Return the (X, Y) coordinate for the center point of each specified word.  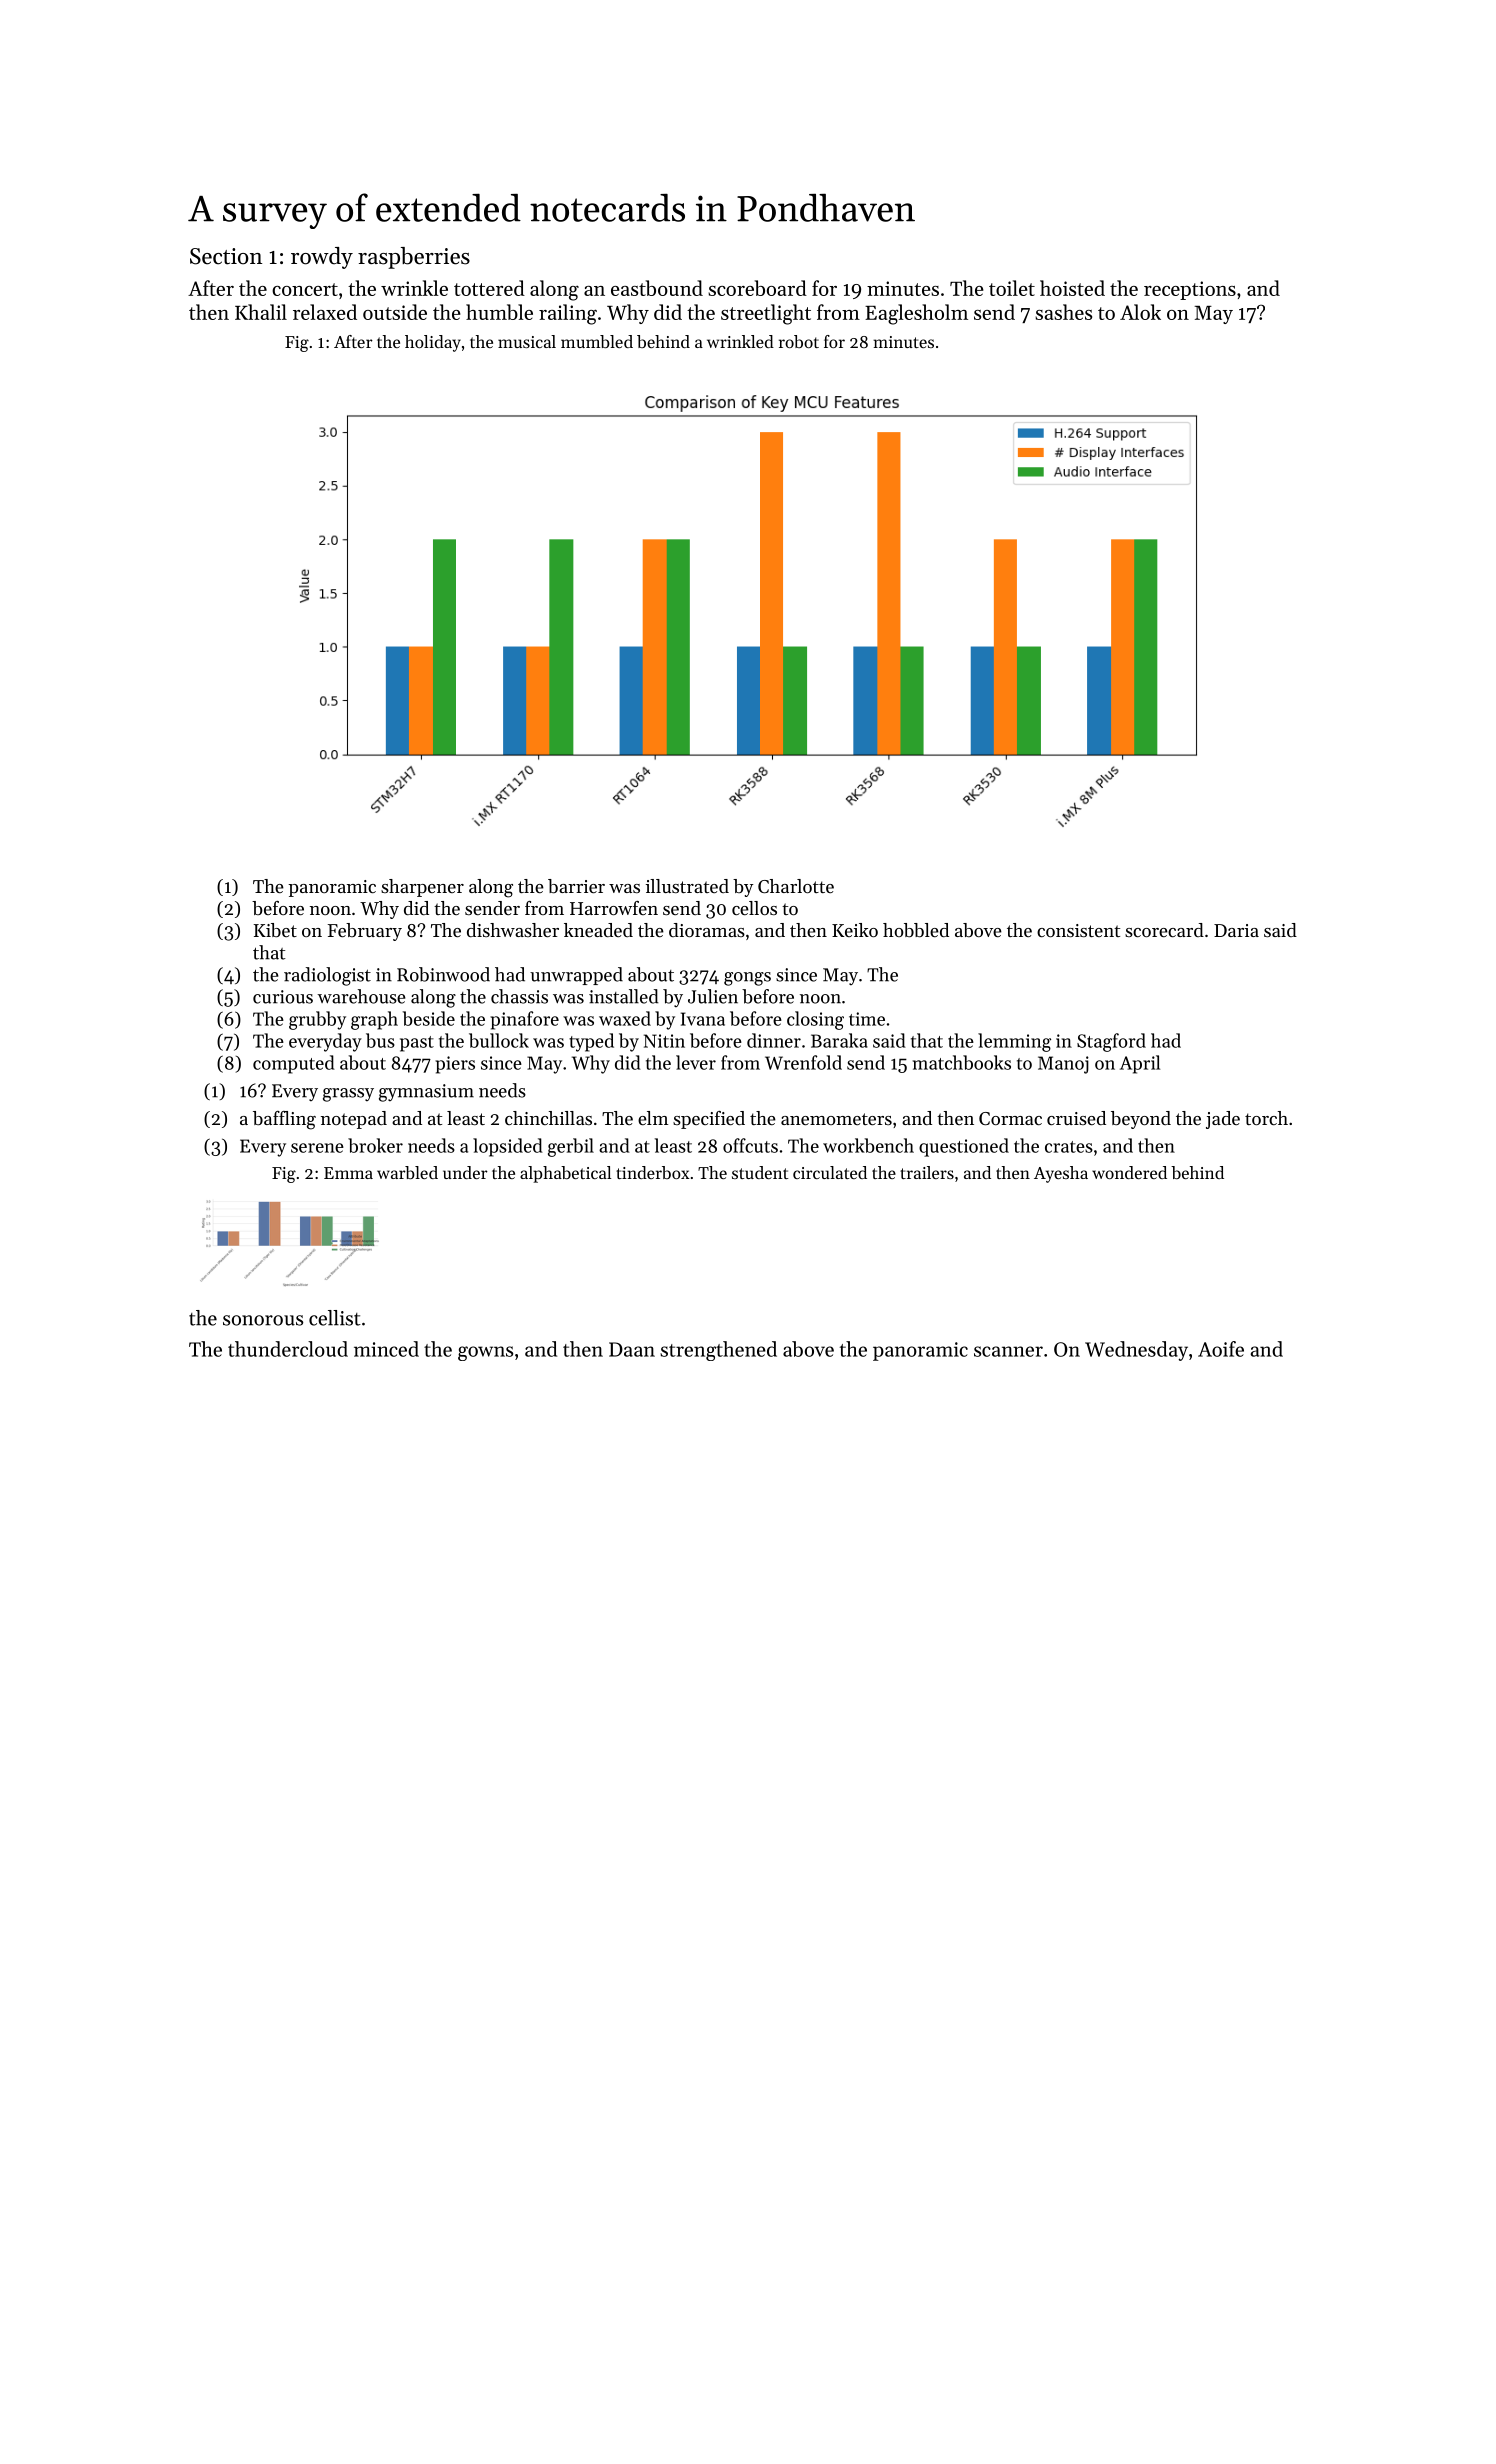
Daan (632, 1349)
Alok (1140, 312)
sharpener (422, 888)
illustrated (687, 886)
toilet (1012, 288)
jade (1223, 1120)
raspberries (414, 258)
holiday (433, 343)
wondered (1129, 1172)
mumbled (597, 341)
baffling (284, 1120)
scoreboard (757, 288)
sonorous (263, 1320)
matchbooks (962, 1062)
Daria (1236, 930)
